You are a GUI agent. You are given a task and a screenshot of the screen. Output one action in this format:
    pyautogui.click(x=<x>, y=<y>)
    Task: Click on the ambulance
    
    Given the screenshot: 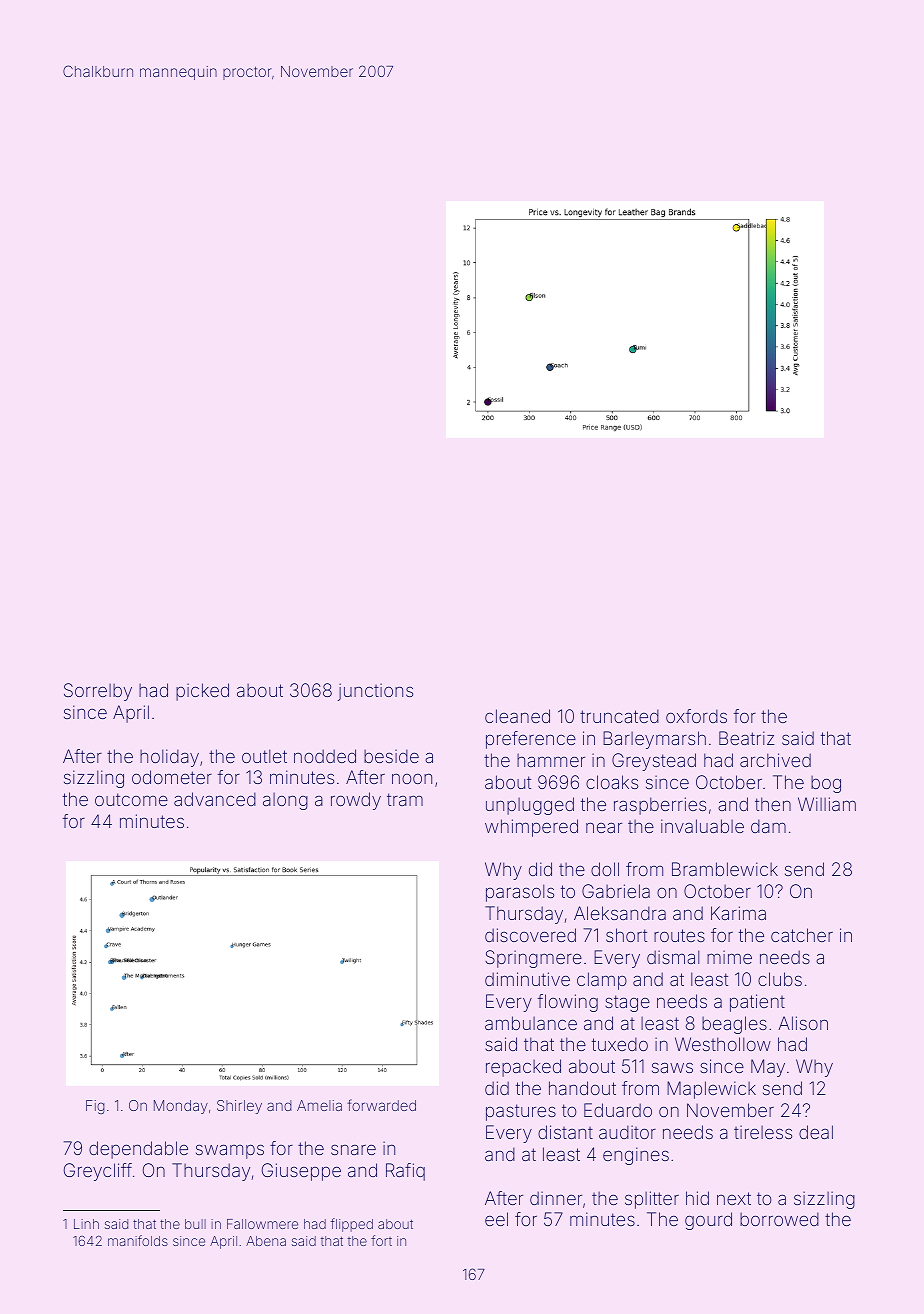 What is the action you would take?
    pyautogui.click(x=531, y=1023)
